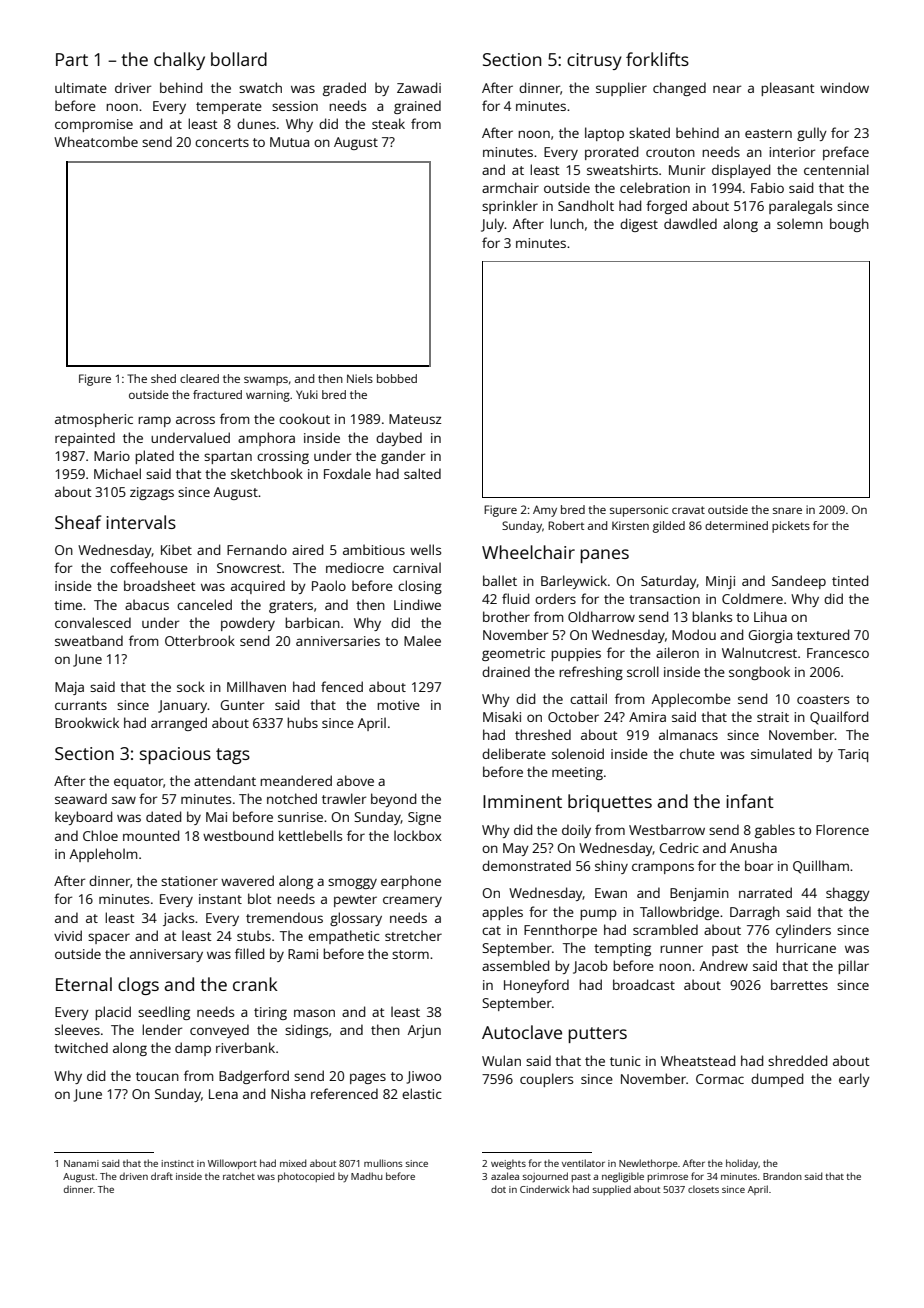  Describe the element at coordinates (149, 567) in the image. I see `coffeehouse` at that location.
